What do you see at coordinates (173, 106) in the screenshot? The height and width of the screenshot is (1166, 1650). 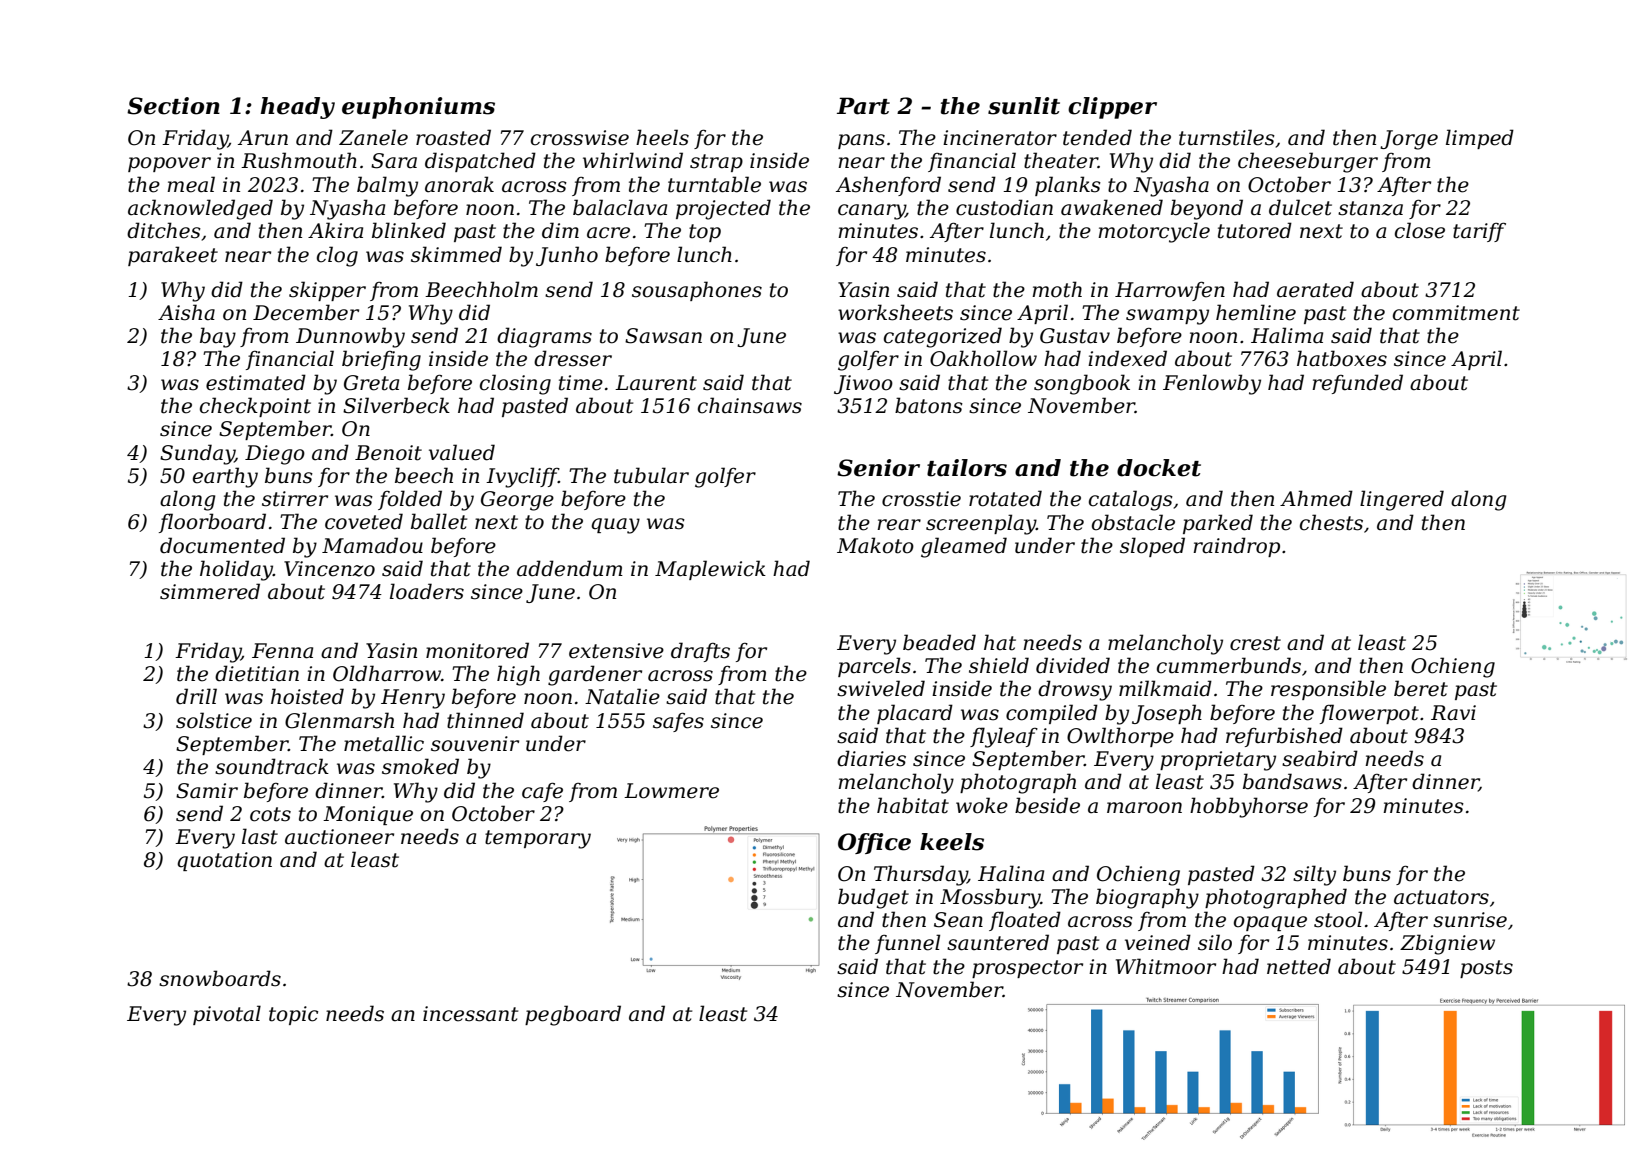 I see `Section` at bounding box center [173, 106].
